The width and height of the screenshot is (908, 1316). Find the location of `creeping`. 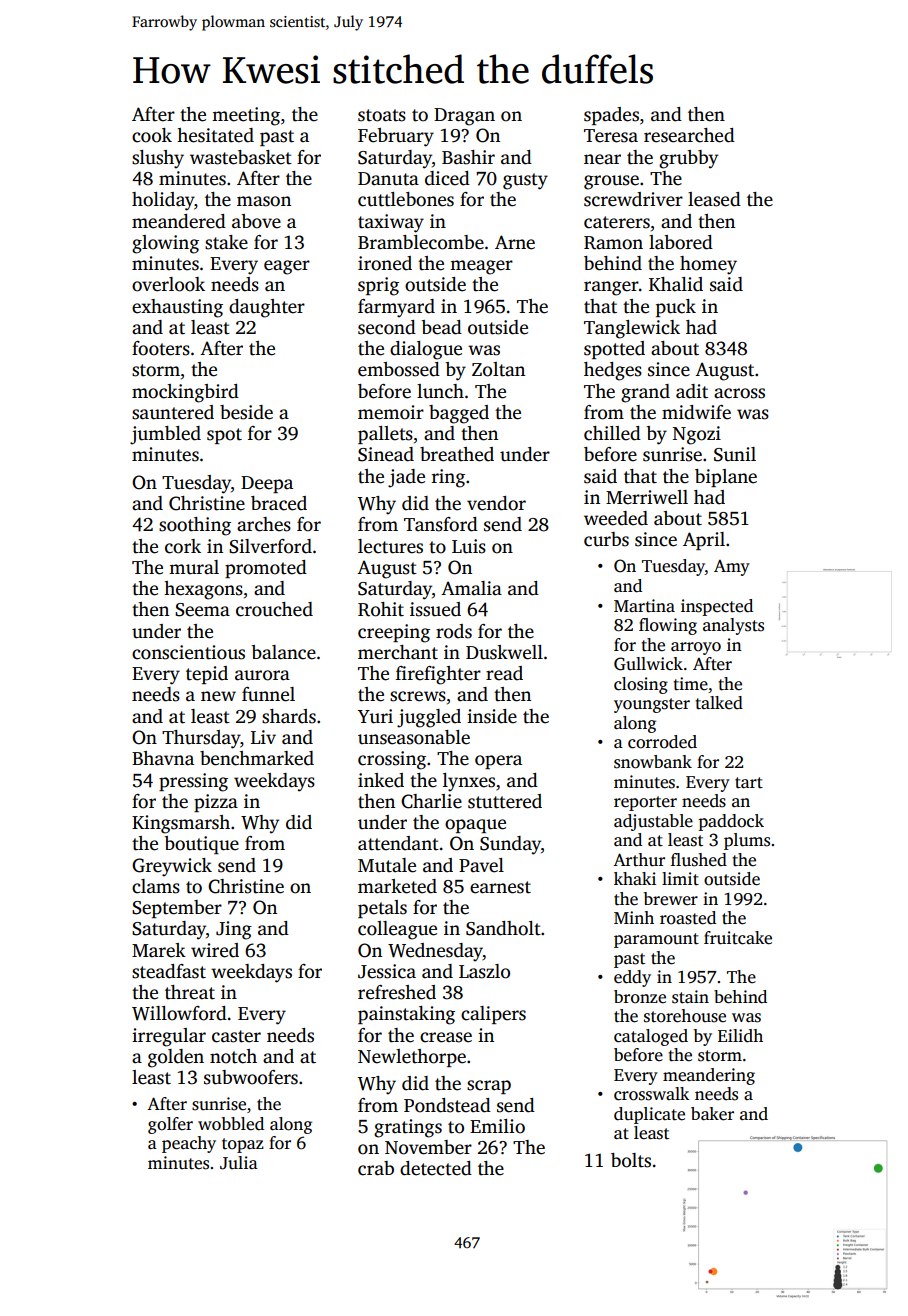

creeping is located at coordinates (394, 633).
